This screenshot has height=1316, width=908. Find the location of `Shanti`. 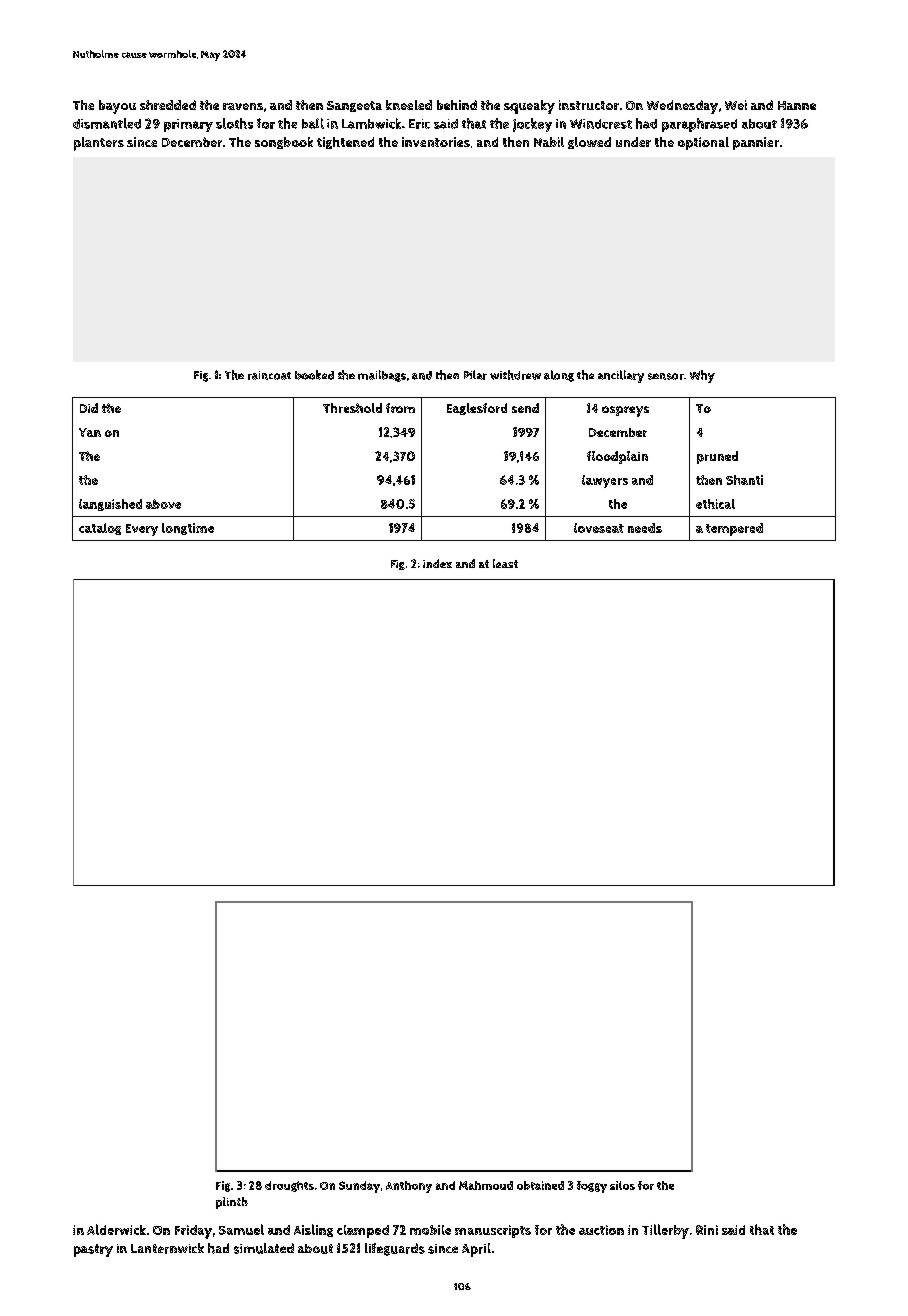

Shanti is located at coordinates (744, 480).
